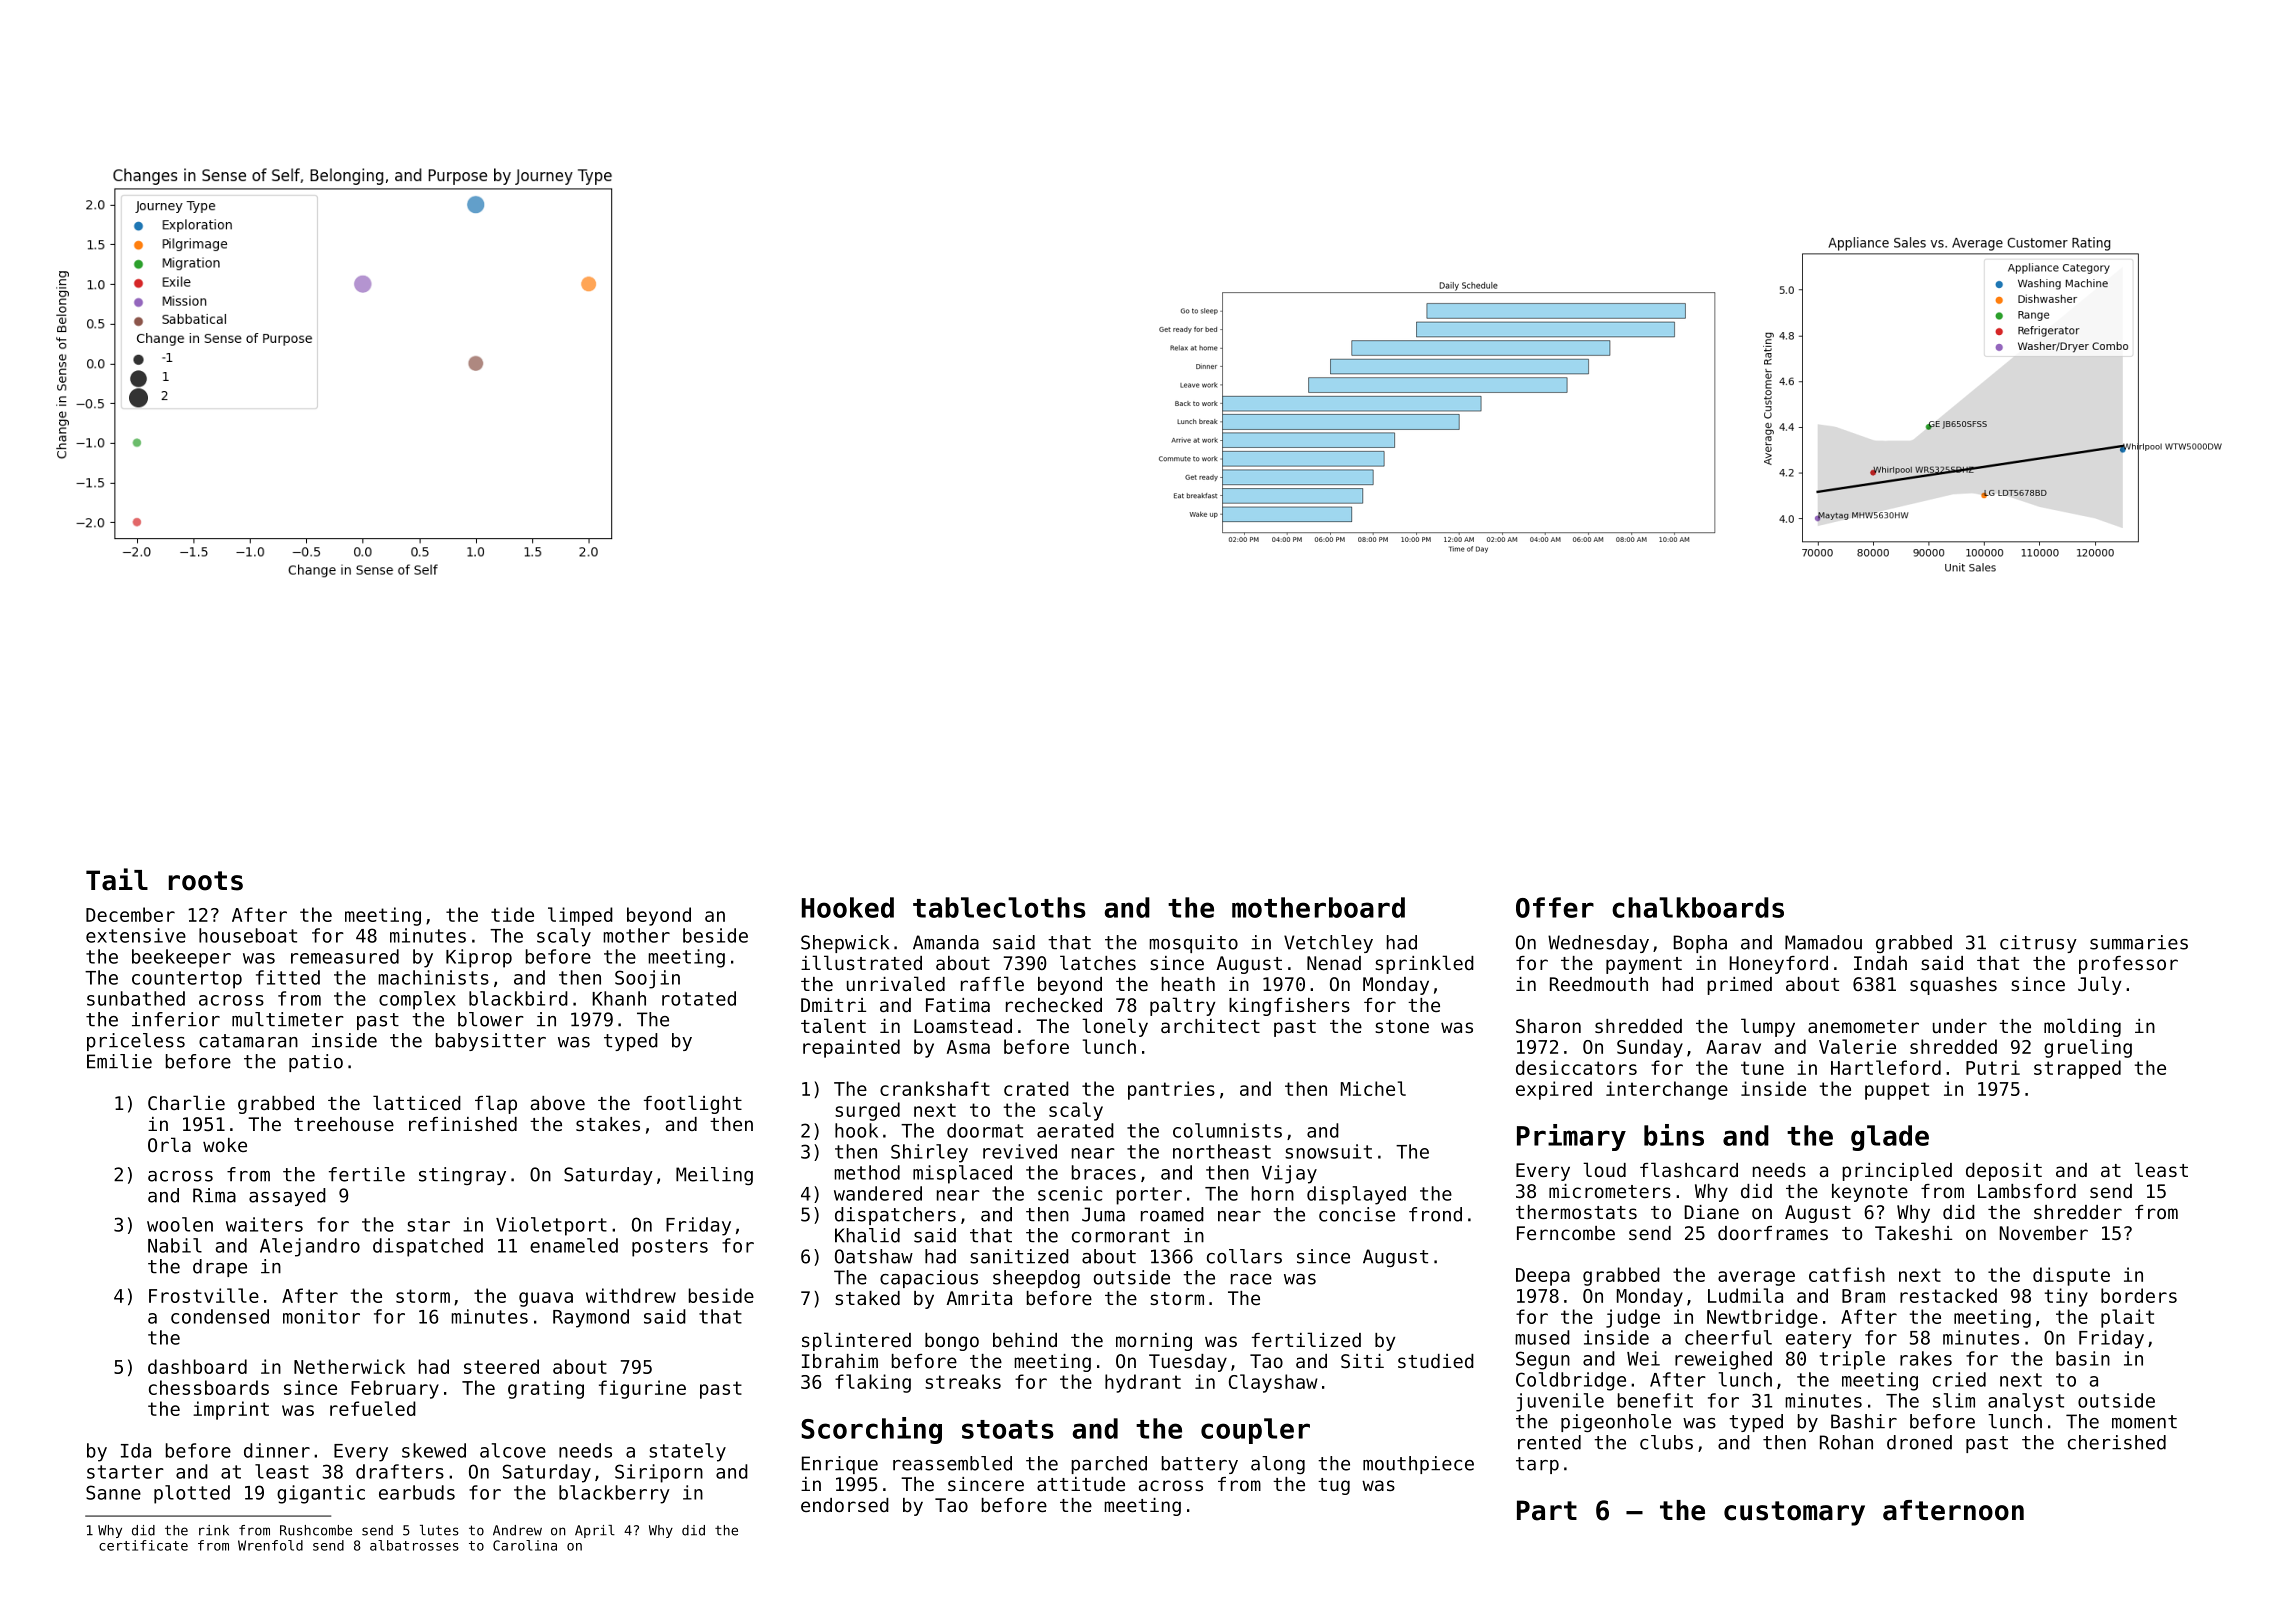 The height and width of the page is (1614, 2282). I want to click on steered, so click(501, 1366).
